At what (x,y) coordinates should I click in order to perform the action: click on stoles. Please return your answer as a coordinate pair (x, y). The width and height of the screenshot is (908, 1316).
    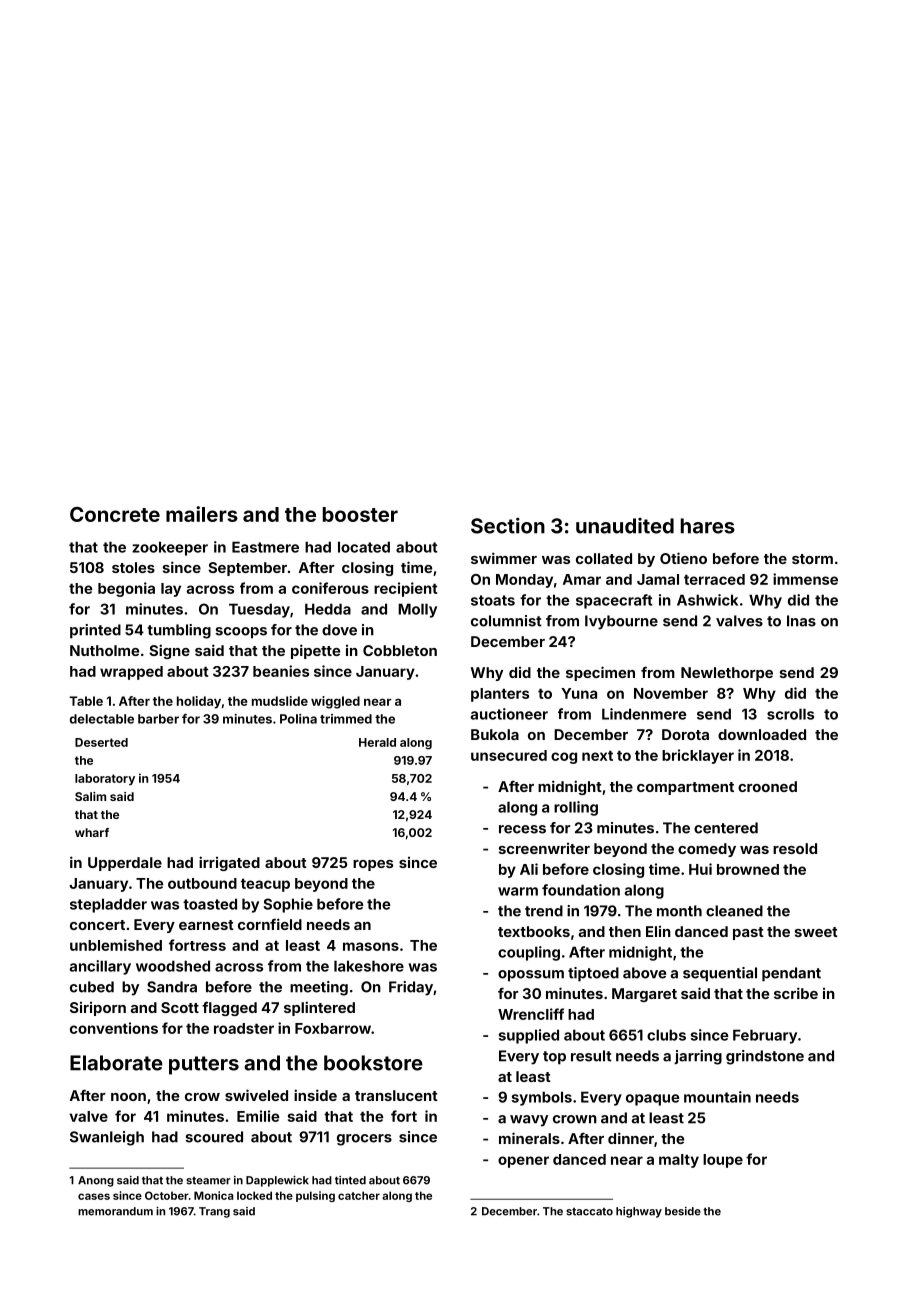
    Looking at the image, I should click on (133, 567).
